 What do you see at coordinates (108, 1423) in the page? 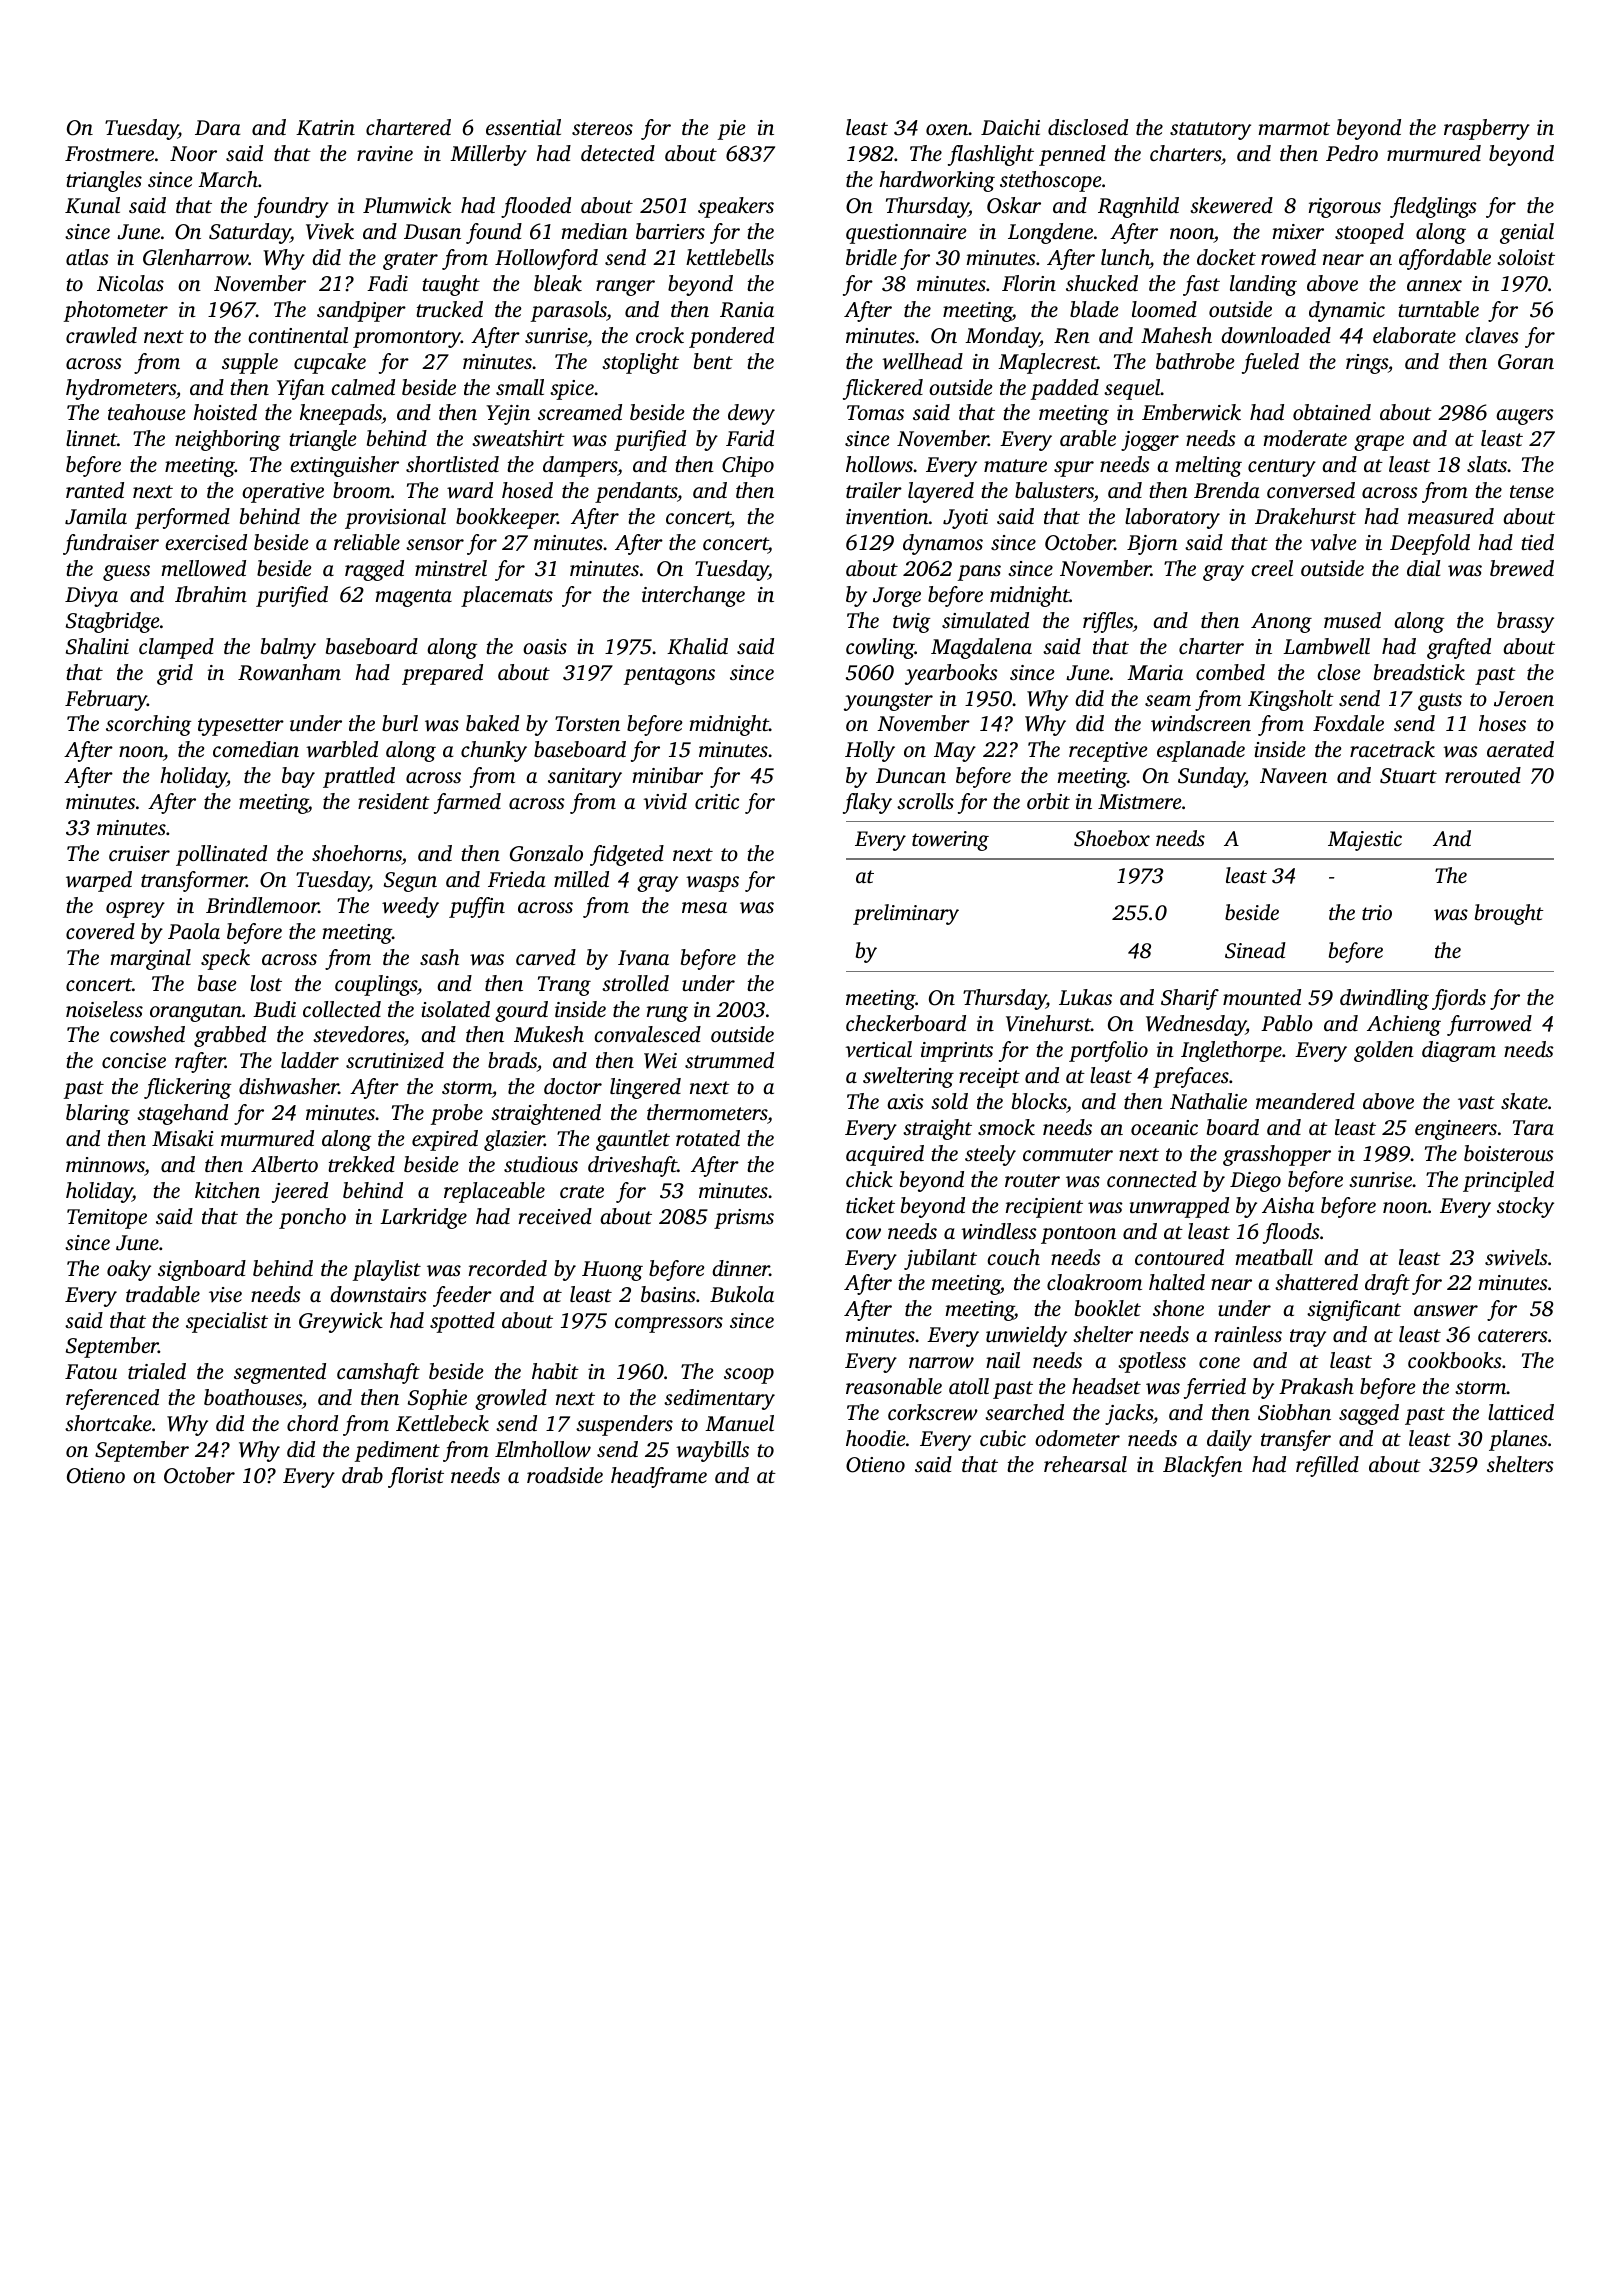
I see `shortcake` at bounding box center [108, 1423].
